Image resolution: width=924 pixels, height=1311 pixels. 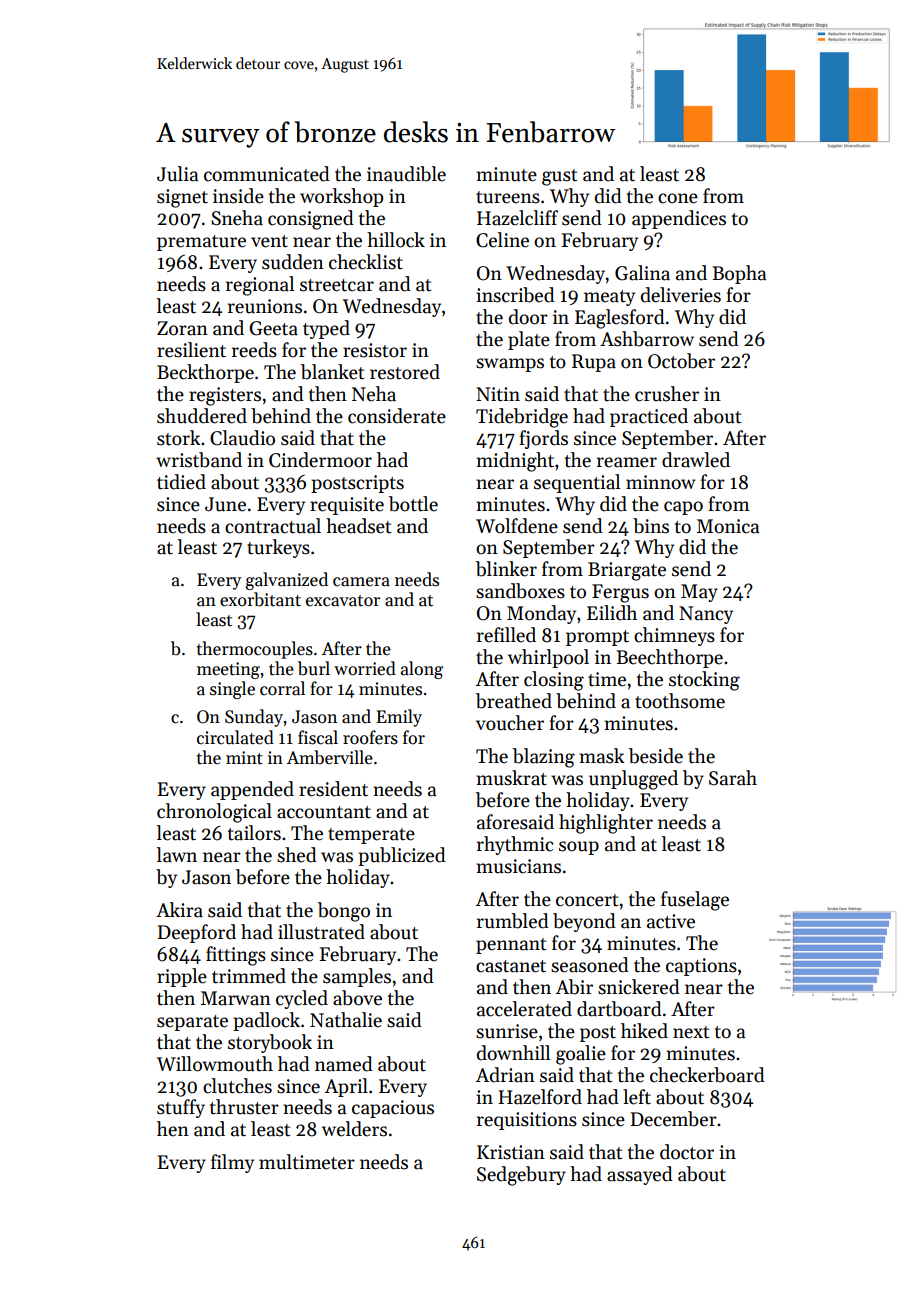 What do you see at coordinates (554, 681) in the screenshot?
I see `closing` at bounding box center [554, 681].
